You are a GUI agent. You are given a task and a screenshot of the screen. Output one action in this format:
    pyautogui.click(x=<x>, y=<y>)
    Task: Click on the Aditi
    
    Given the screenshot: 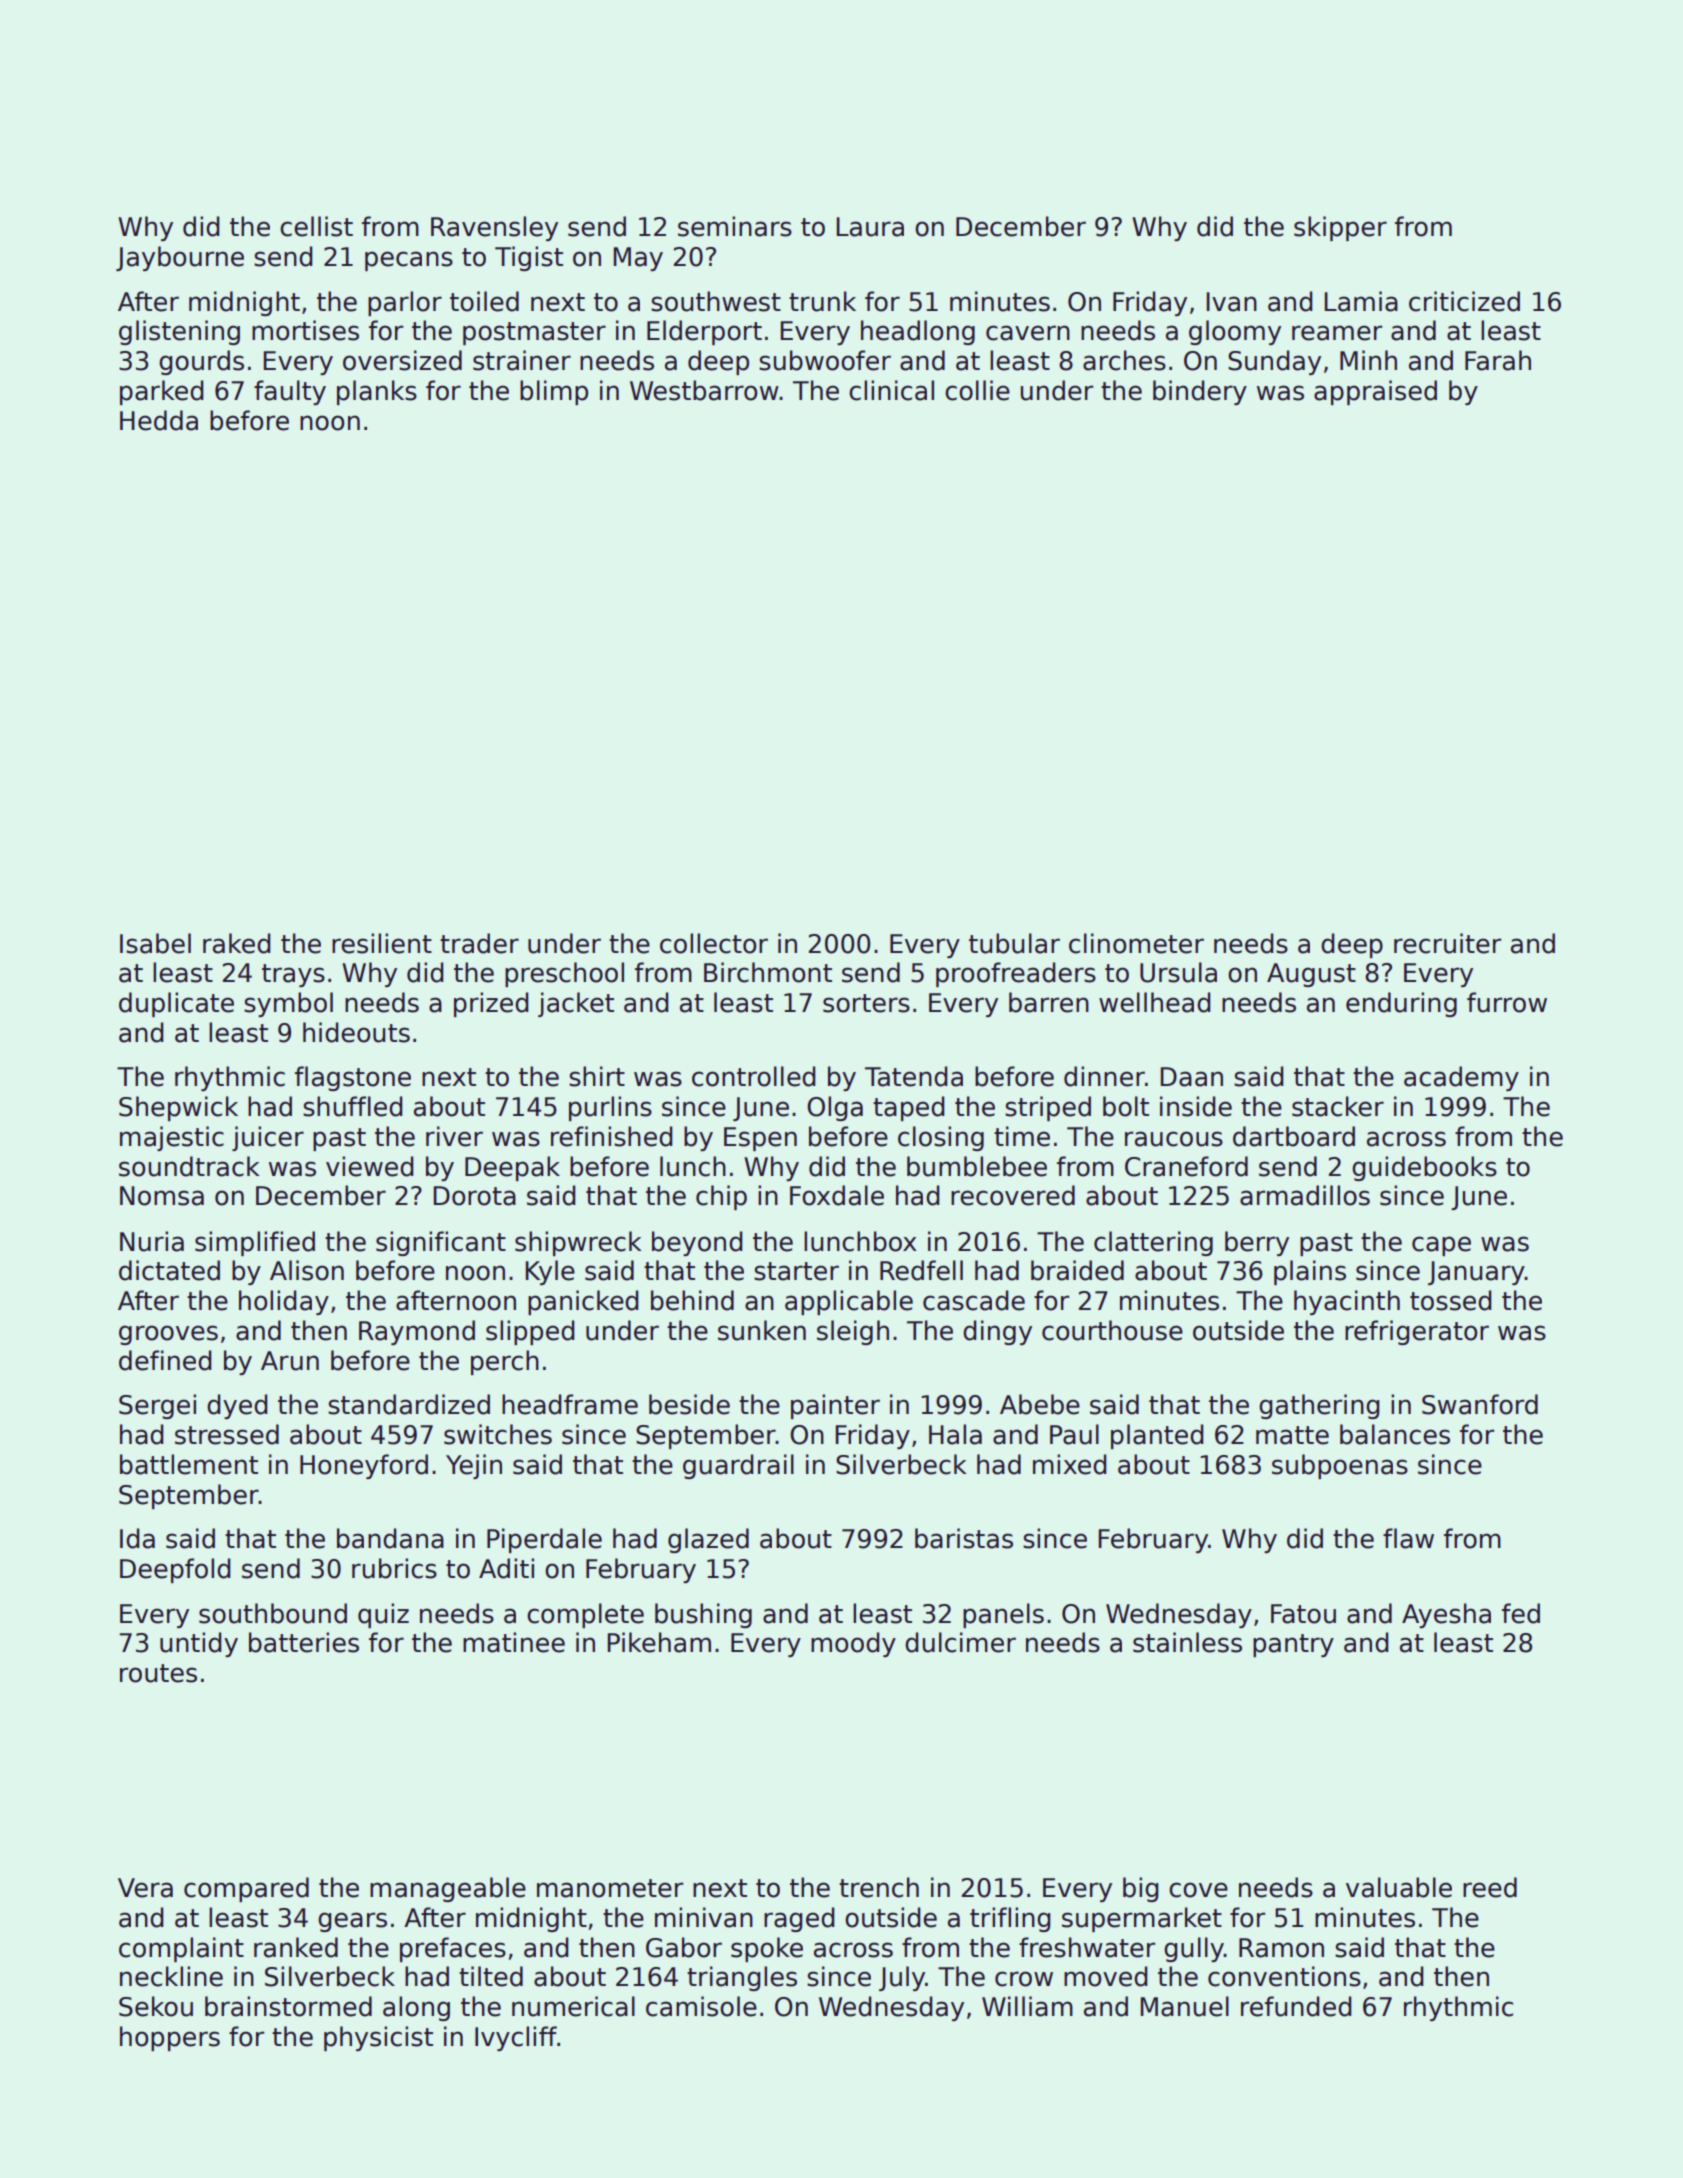 What is the action you would take?
    pyautogui.click(x=506, y=1568)
